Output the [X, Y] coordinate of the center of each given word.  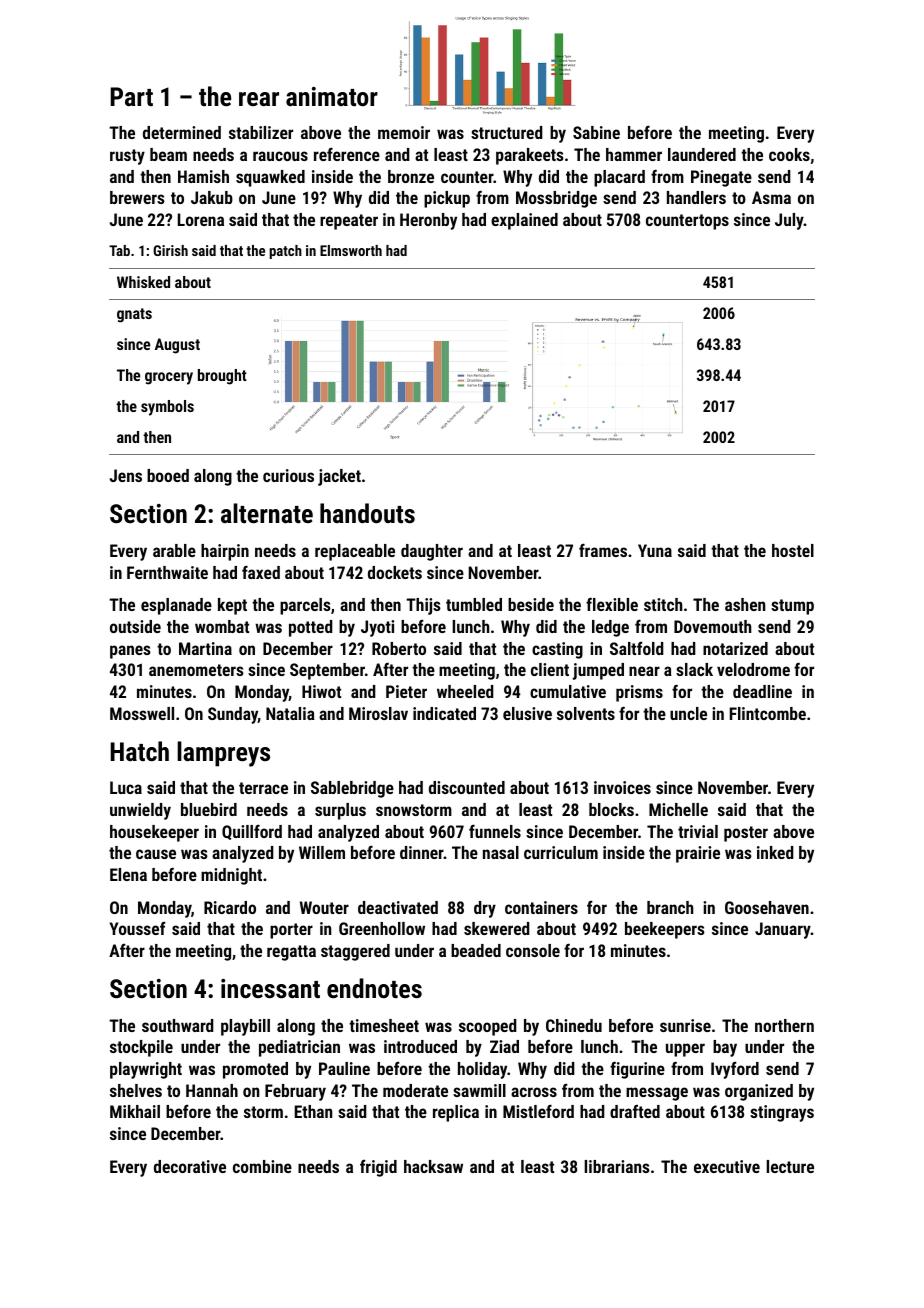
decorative [190, 1166]
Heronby [428, 221]
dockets [395, 572]
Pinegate [721, 178]
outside [135, 626]
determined [182, 132]
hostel [793, 550]
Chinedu [574, 1025]
